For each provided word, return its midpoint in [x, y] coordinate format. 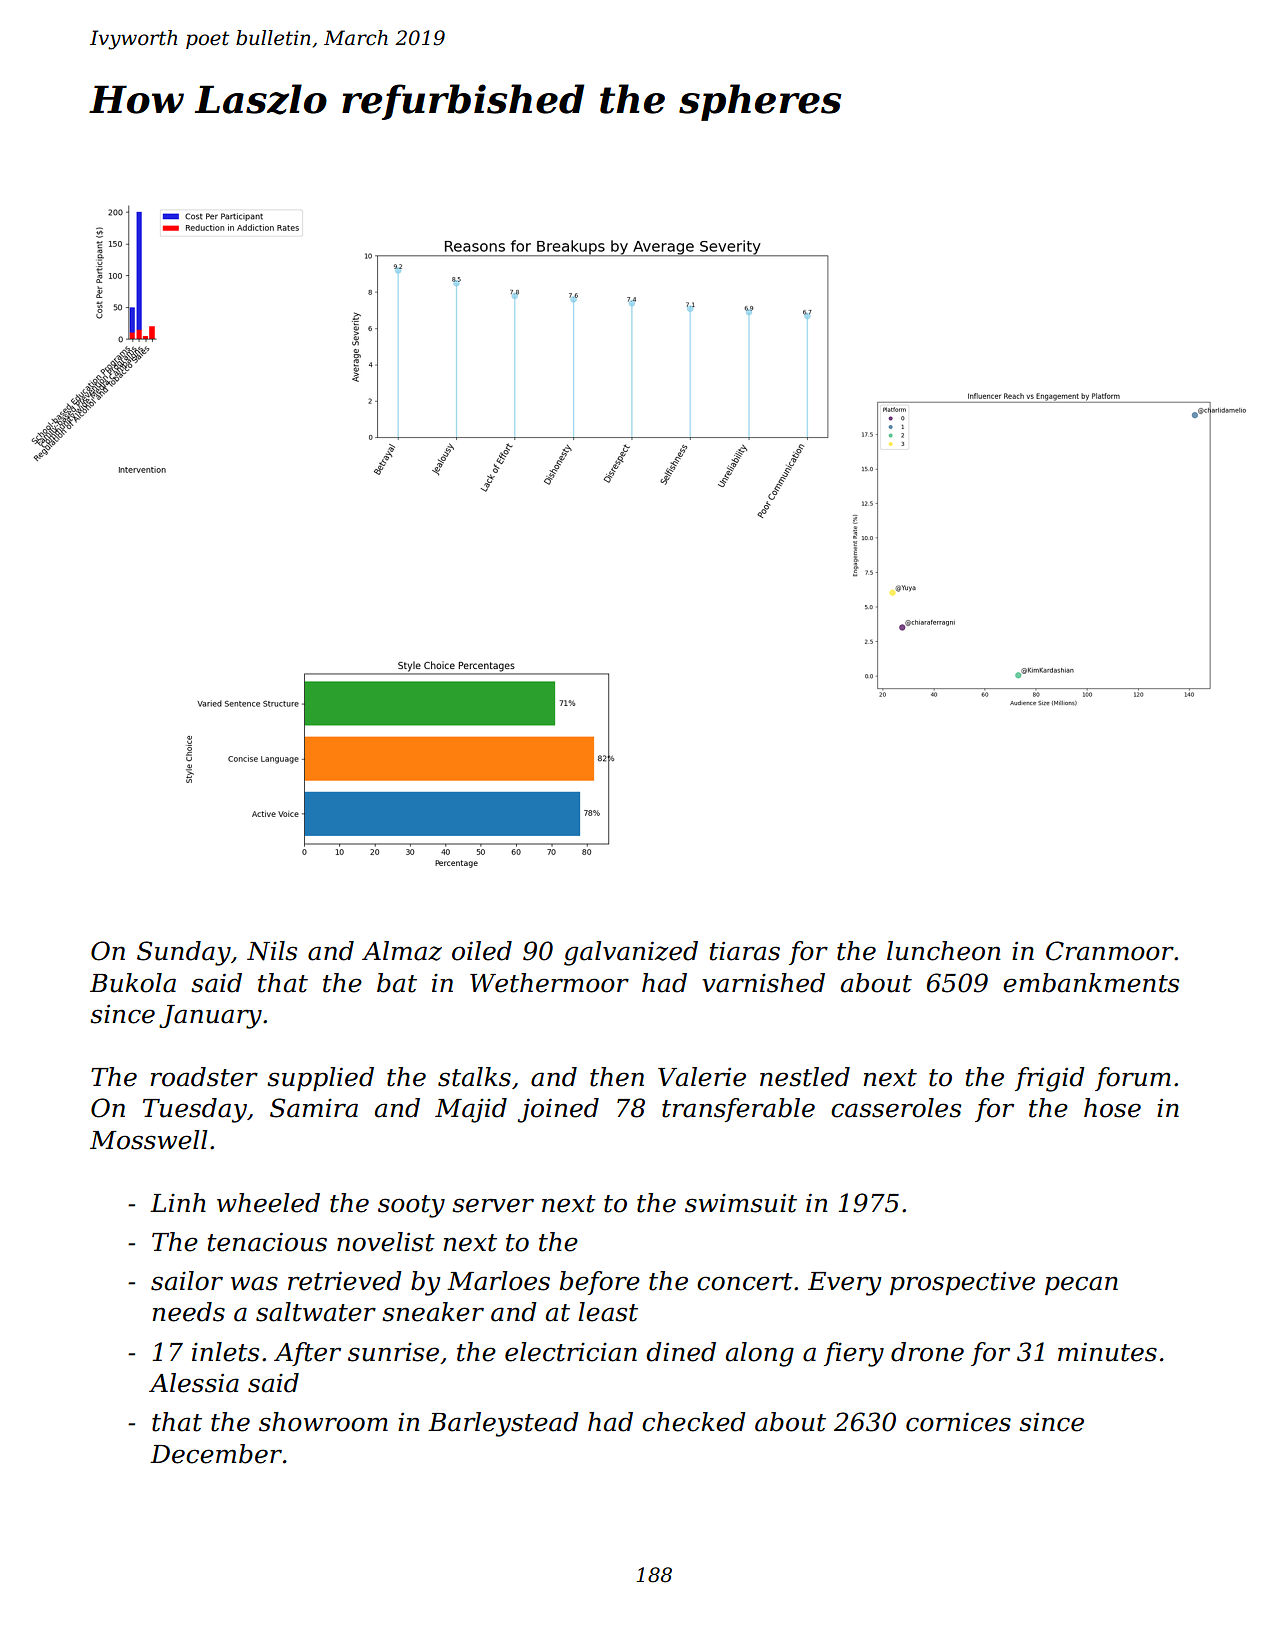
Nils [272, 951]
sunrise [393, 1352]
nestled [805, 1077]
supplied [320, 1079]
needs [189, 1312]
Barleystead [503, 1424]
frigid [1050, 1079]
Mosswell [149, 1140]
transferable [738, 1110]
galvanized [631, 953]
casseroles [896, 1108]
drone [927, 1352]
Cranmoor [1110, 951]
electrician [571, 1352]
